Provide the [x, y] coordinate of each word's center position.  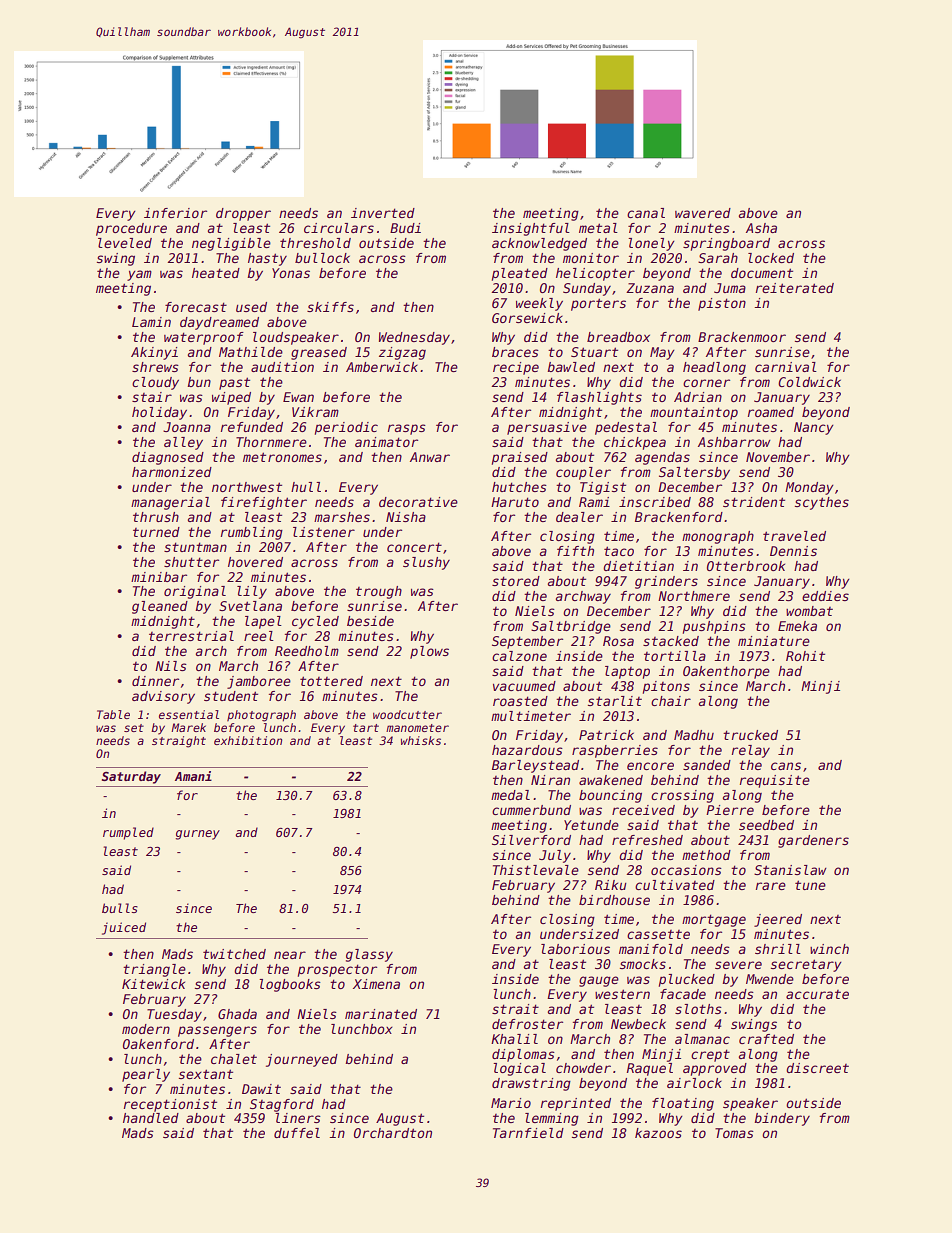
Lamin [151, 322]
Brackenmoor [742, 337]
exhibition [248, 740]
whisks [421, 740]
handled [151, 1118]
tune [810, 885]
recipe [516, 368]
